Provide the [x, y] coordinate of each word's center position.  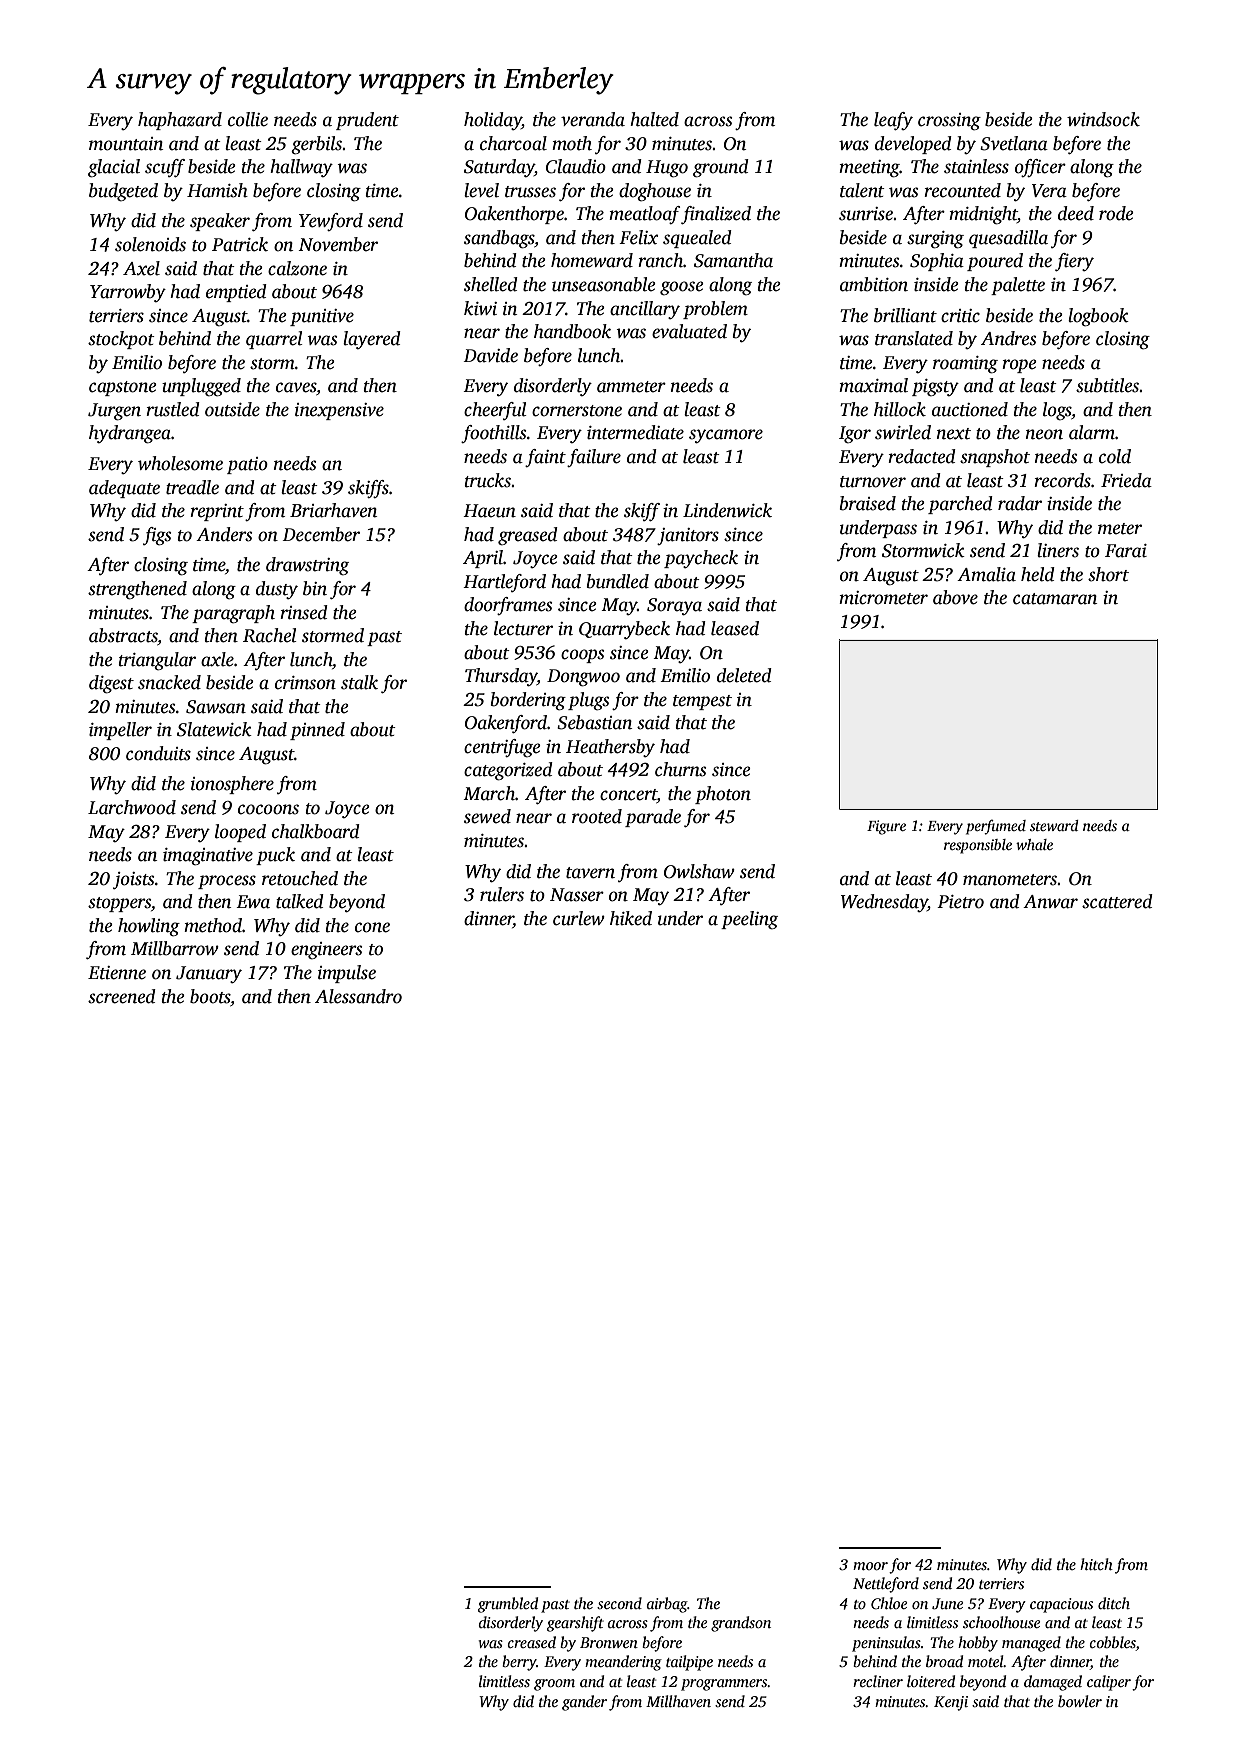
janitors [688, 536]
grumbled [508, 1605]
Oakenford [506, 724]
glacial [114, 168]
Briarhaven [333, 510]
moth [572, 143]
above [955, 597]
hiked [631, 918]
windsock [1103, 119]
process [227, 882]
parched [960, 505]
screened [122, 996]
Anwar [1050, 902]
